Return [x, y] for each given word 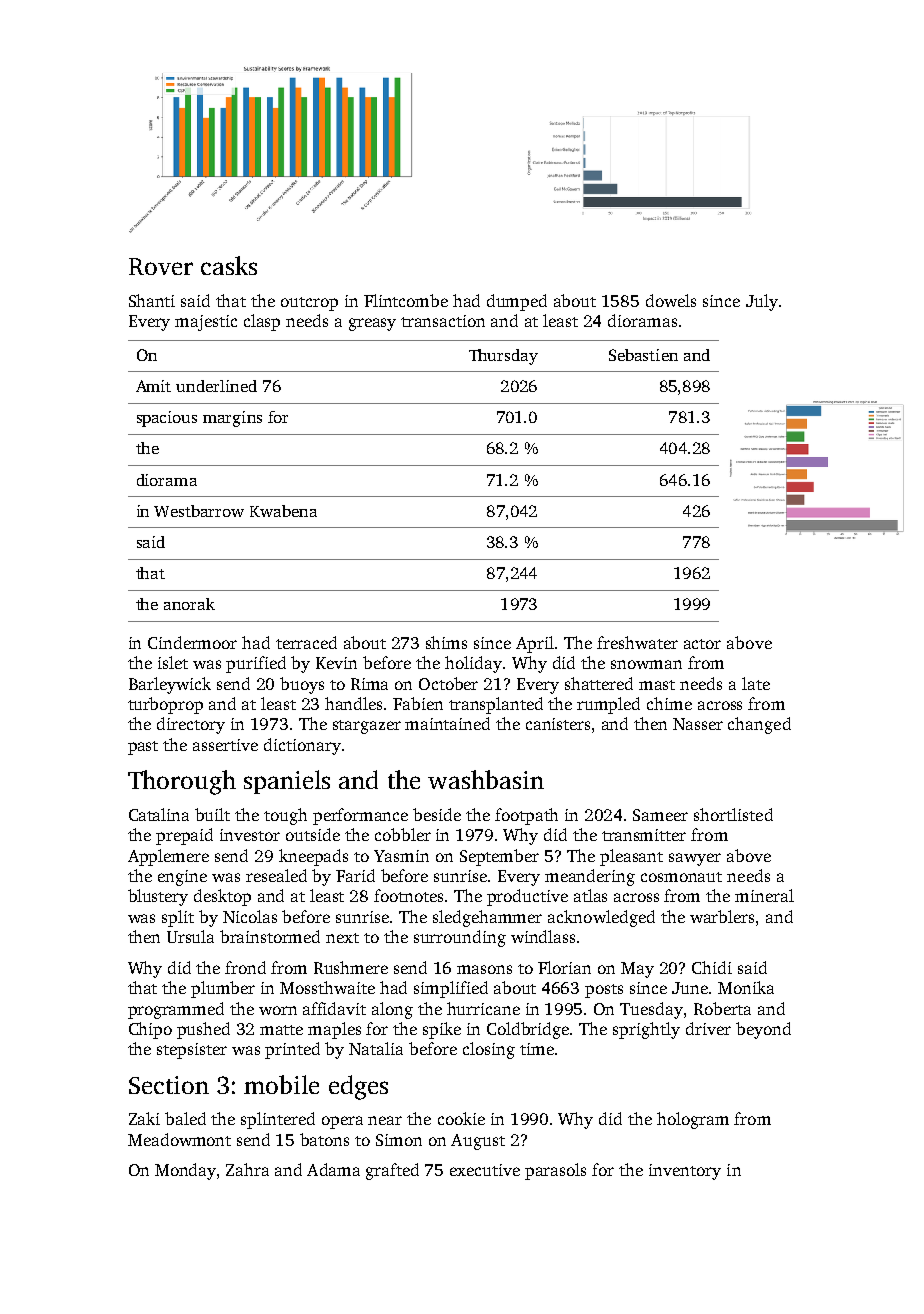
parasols [555, 1171]
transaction [443, 321]
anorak [189, 604]
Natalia [376, 1048]
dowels [671, 300]
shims [446, 642]
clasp [262, 322]
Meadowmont [179, 1139]
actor [702, 644]
